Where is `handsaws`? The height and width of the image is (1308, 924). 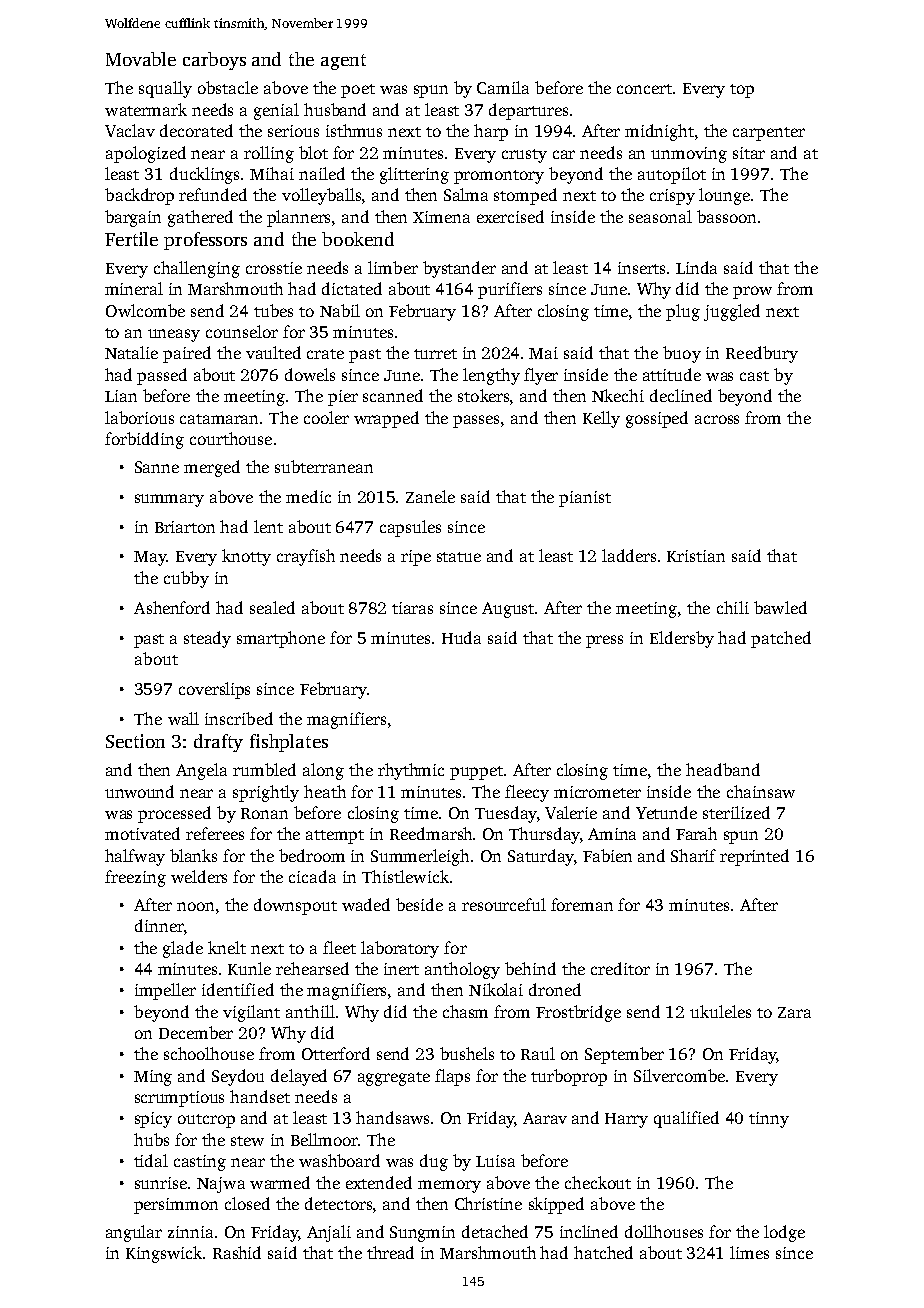
handsaws is located at coordinates (392, 1117).
